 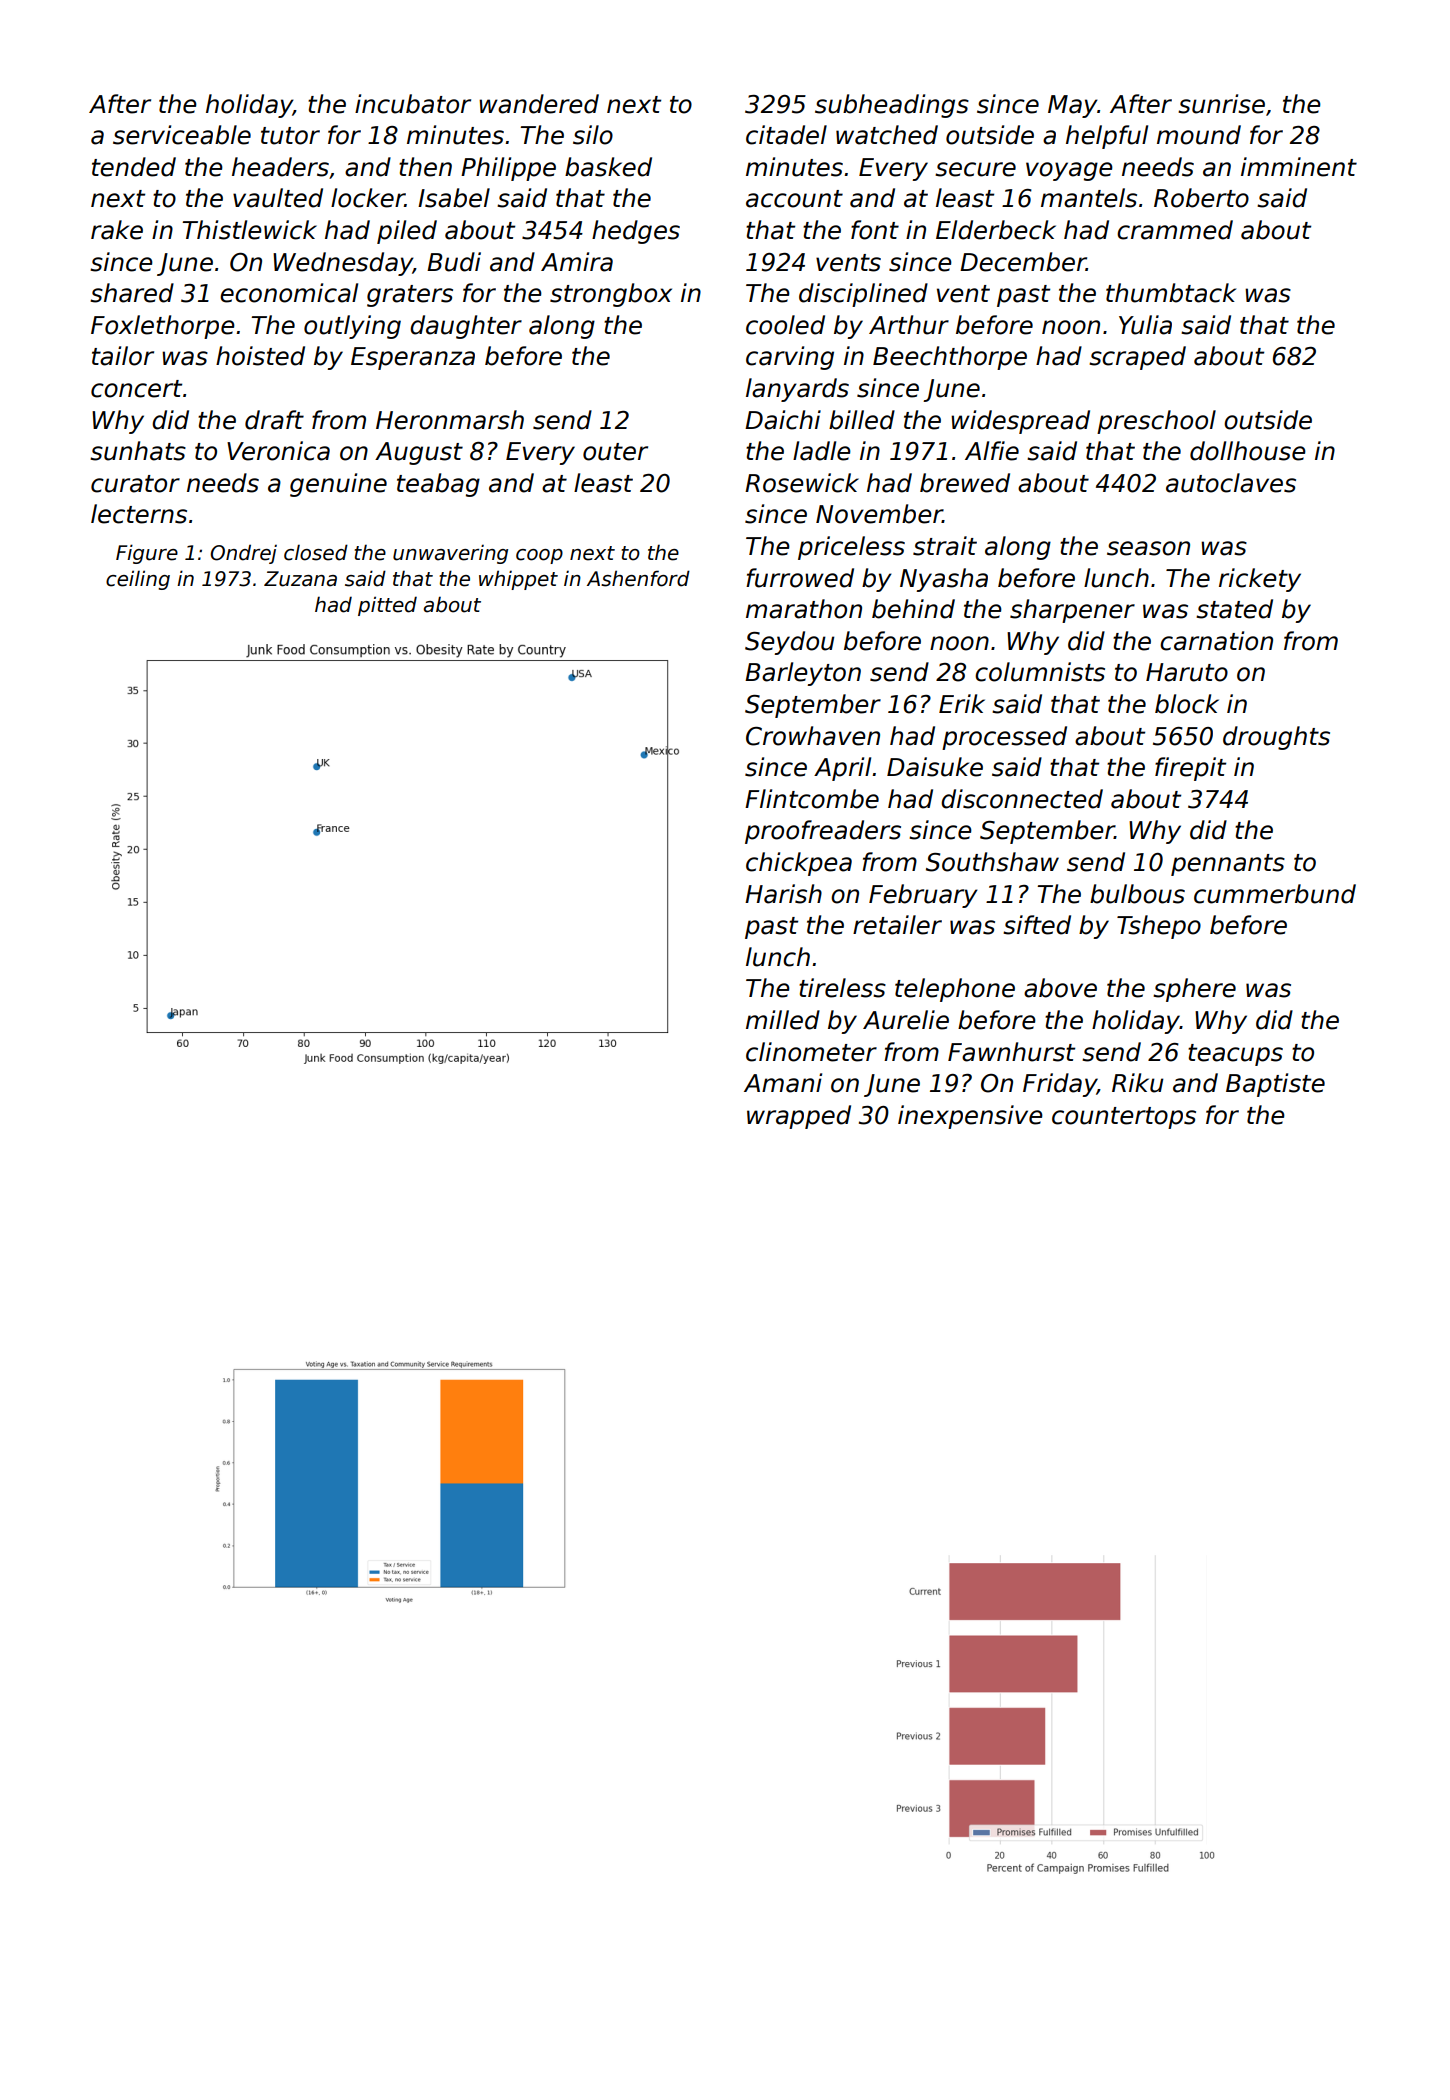 What do you see at coordinates (783, 1083) in the page?
I see `Amani` at bounding box center [783, 1083].
